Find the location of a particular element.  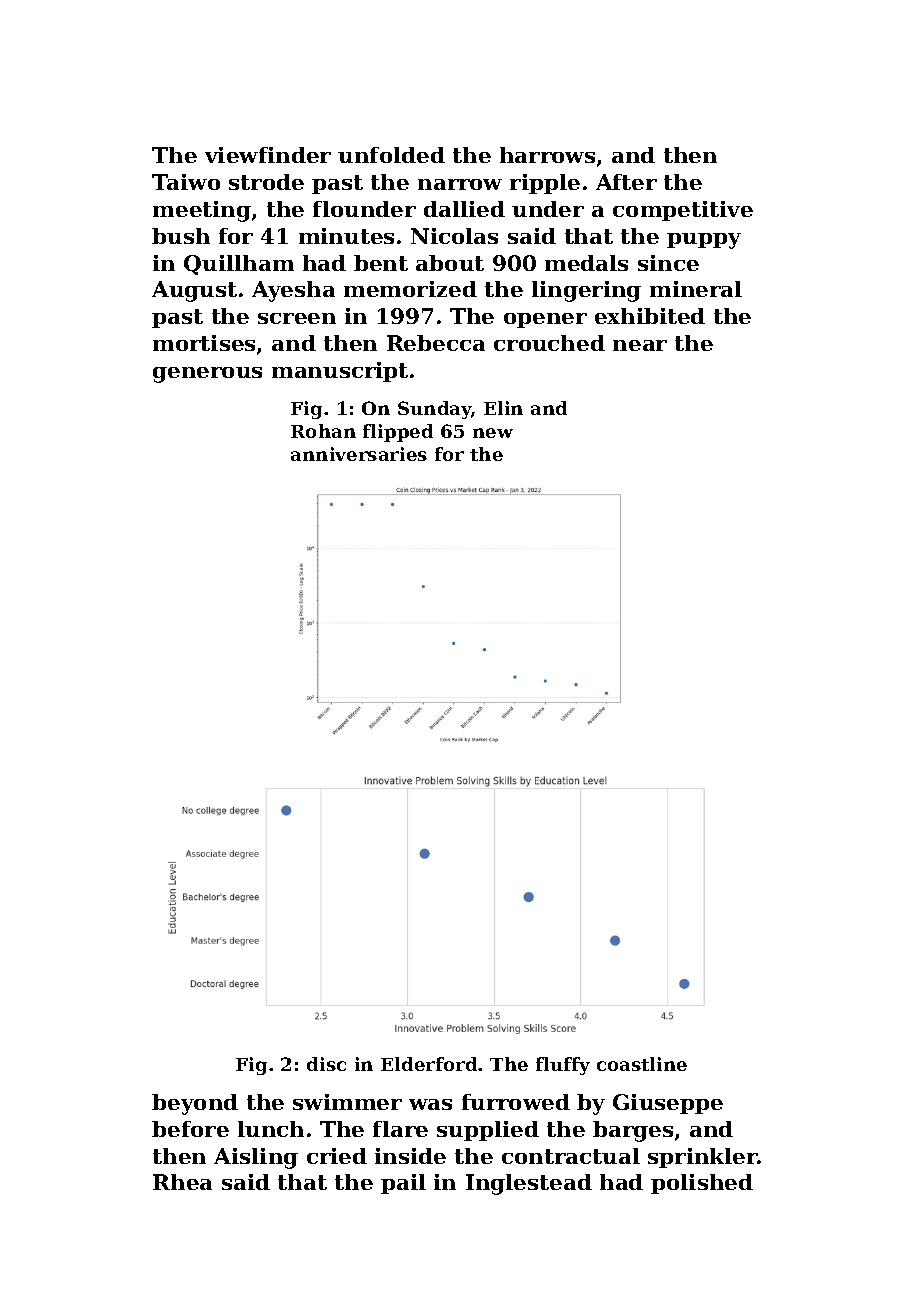

Elderford is located at coordinates (429, 1064).
